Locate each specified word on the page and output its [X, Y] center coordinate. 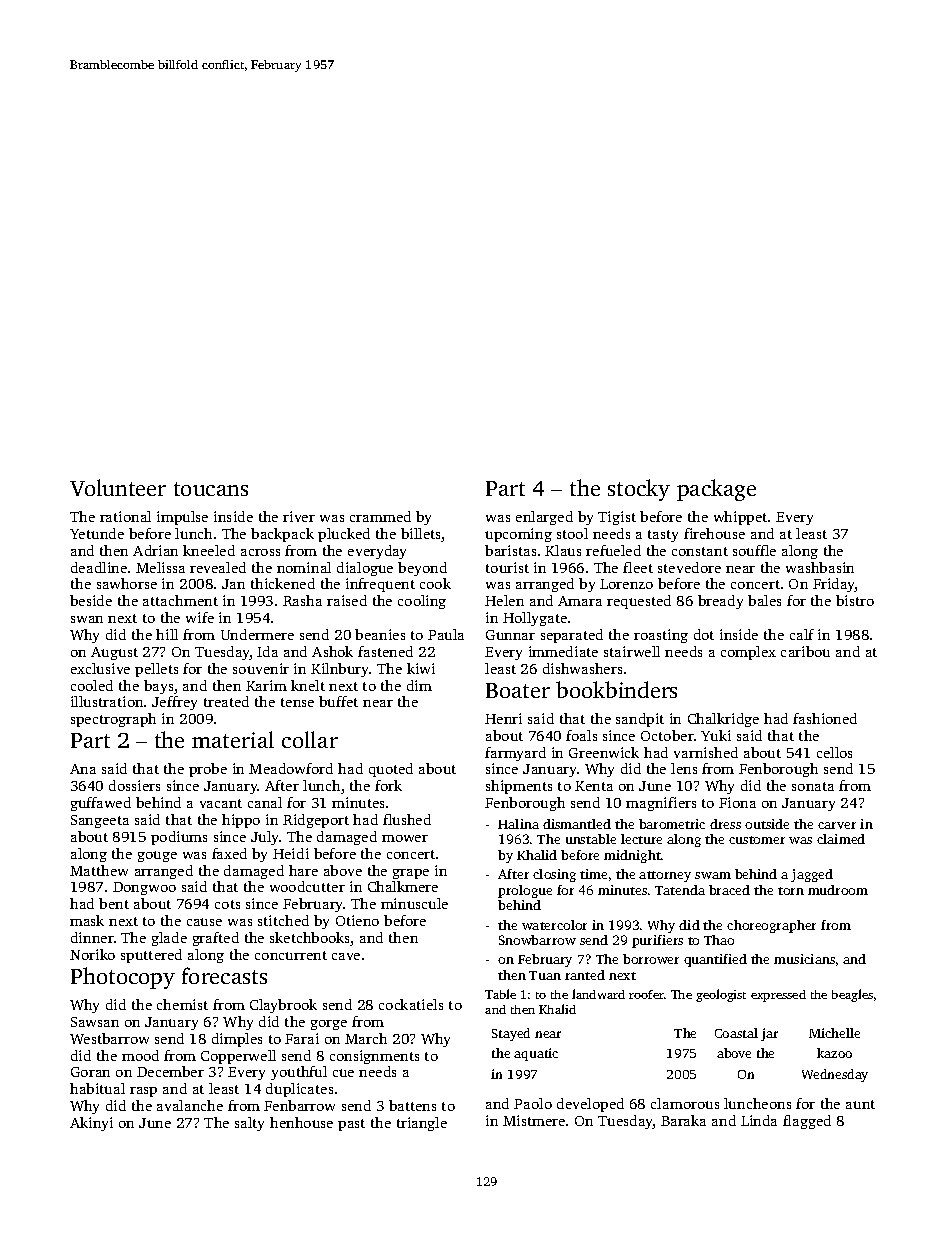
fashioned [825, 718]
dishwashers [582, 668]
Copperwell [238, 1057]
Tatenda [680, 890]
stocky [639, 490]
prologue [525, 891]
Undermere [257, 634]
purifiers [657, 941]
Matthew [99, 870]
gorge [329, 1025]
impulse [182, 518]
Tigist [617, 518]
